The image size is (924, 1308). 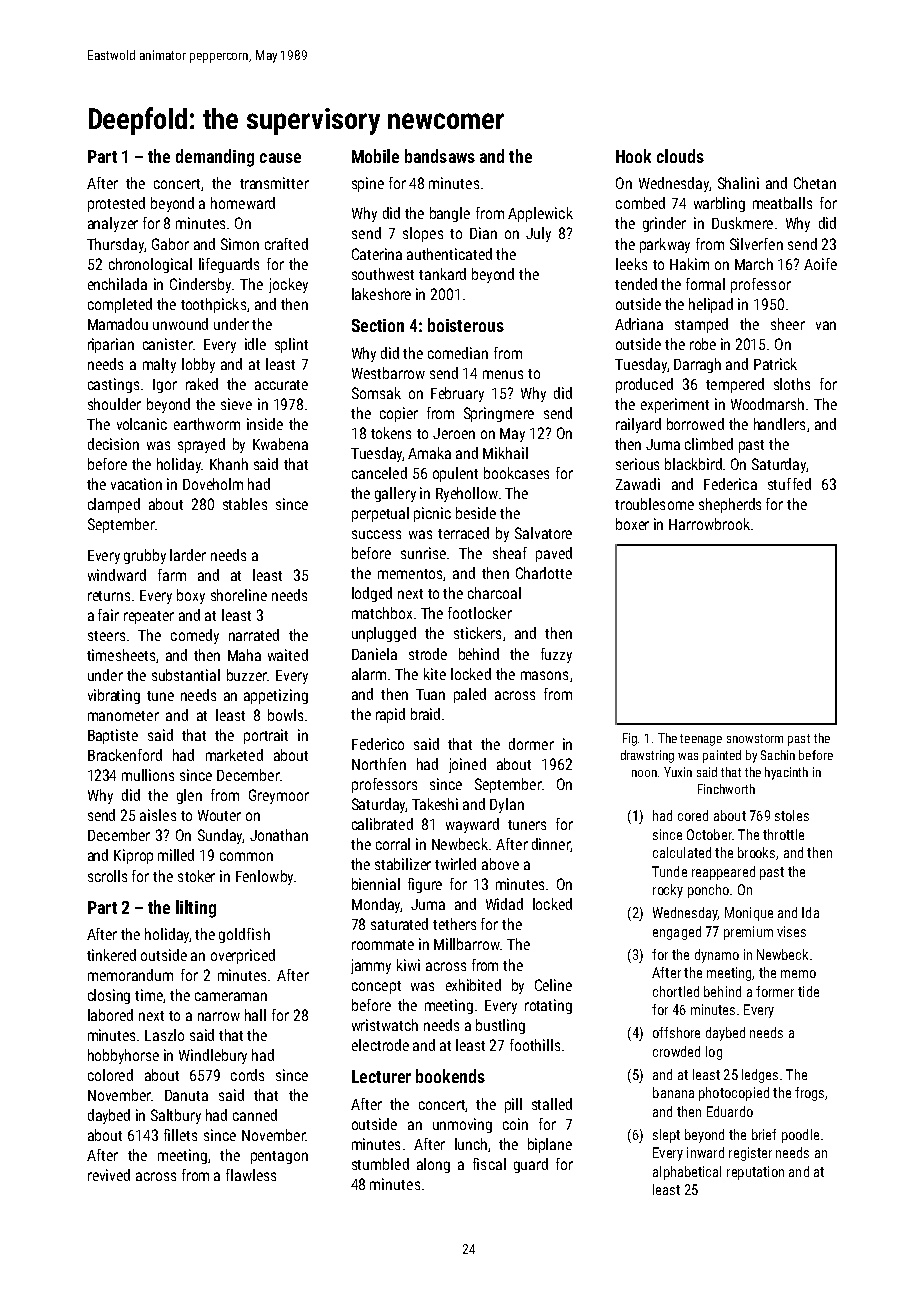 What do you see at coordinates (116, 204) in the page?
I see `protested` at bounding box center [116, 204].
